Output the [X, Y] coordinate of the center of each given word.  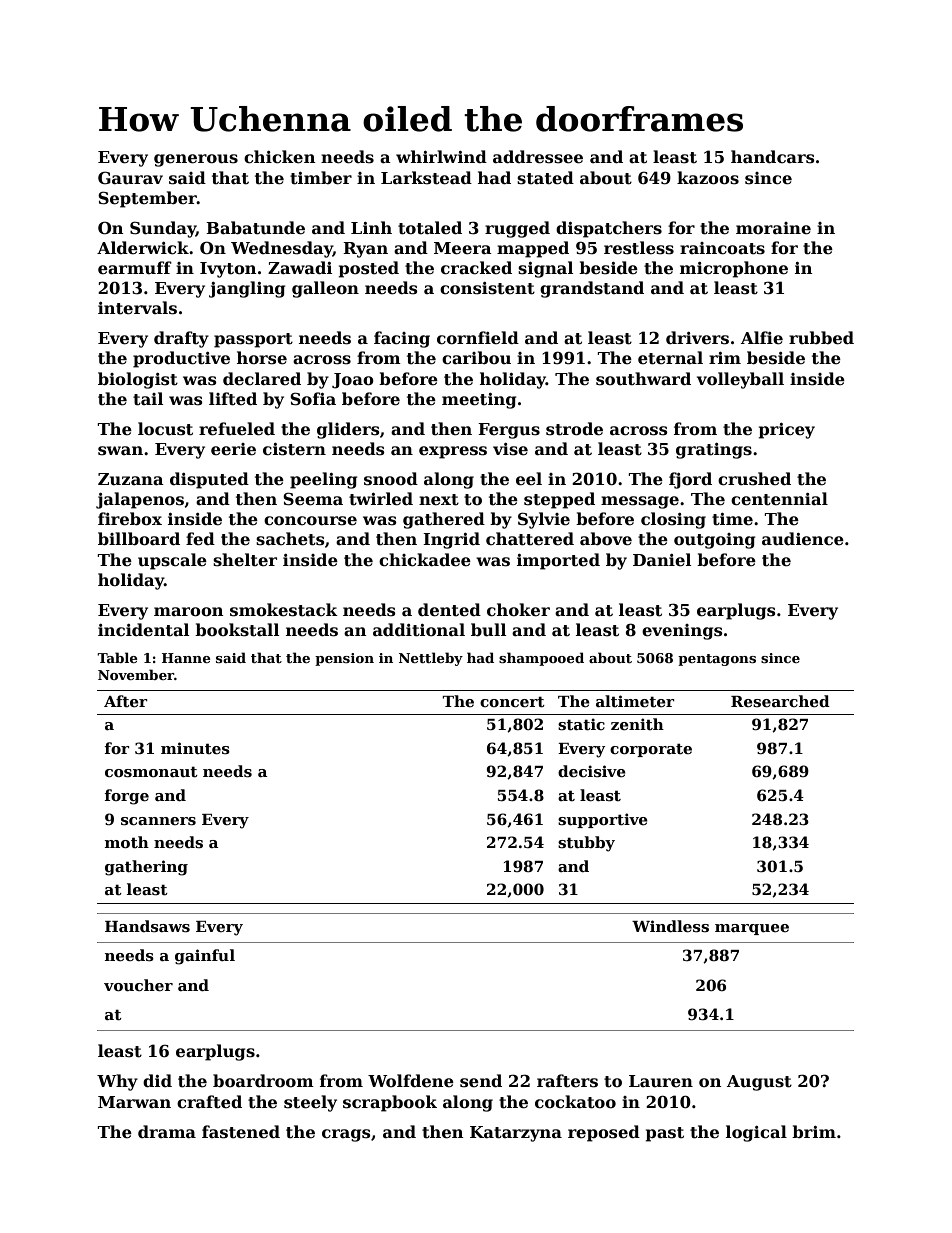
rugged [517, 229]
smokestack [284, 610]
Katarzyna [516, 1134]
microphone [734, 269]
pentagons [717, 660]
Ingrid [451, 540]
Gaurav [130, 178]
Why [117, 1082]
